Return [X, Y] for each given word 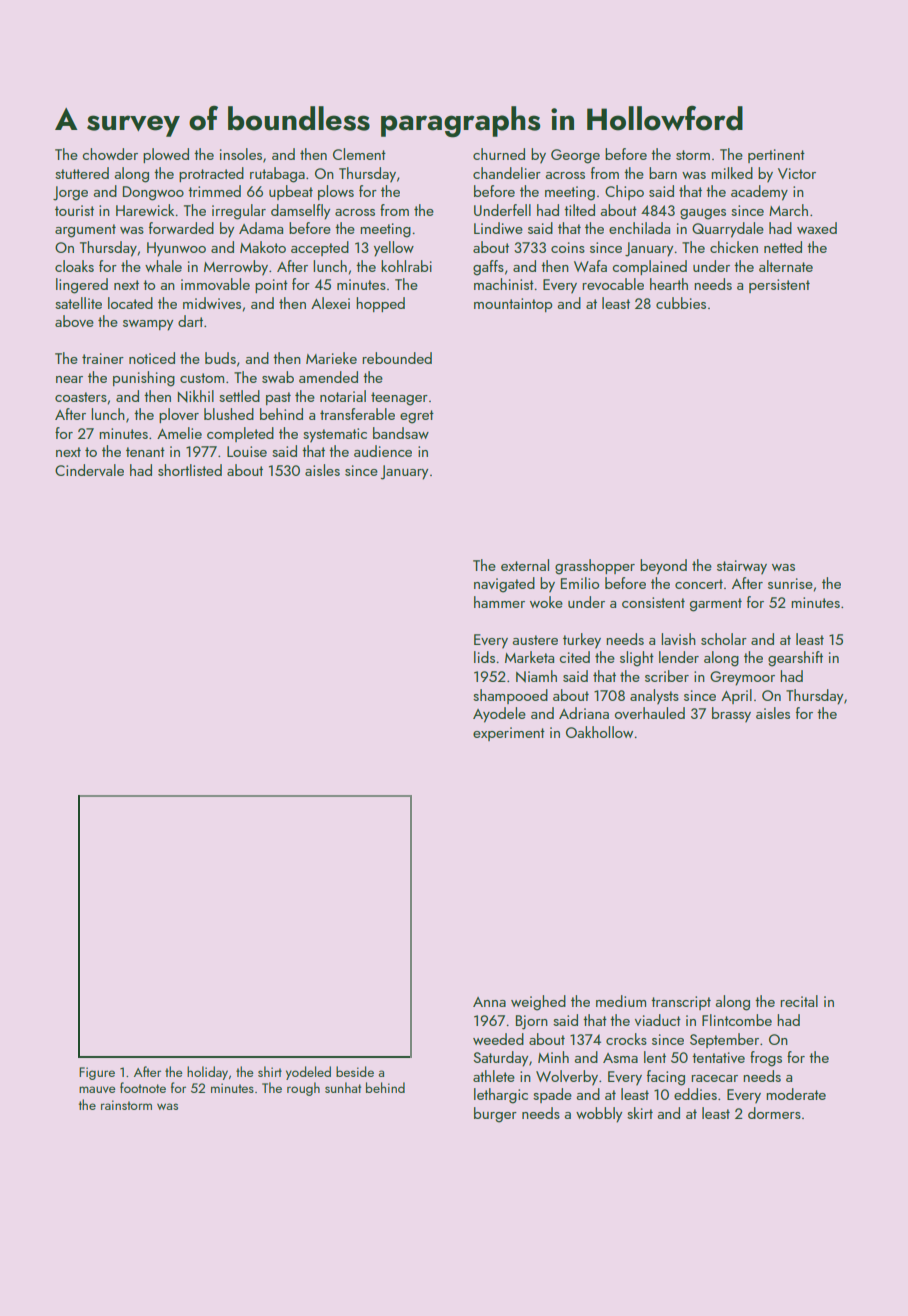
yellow [394, 249]
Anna [489, 1002]
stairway [742, 567]
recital [799, 1001]
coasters [81, 397]
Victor [797, 173]
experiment [509, 734]
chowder [110, 154]
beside [355, 1071]
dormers [774, 1113]
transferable [357, 414]
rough [303, 1089]
